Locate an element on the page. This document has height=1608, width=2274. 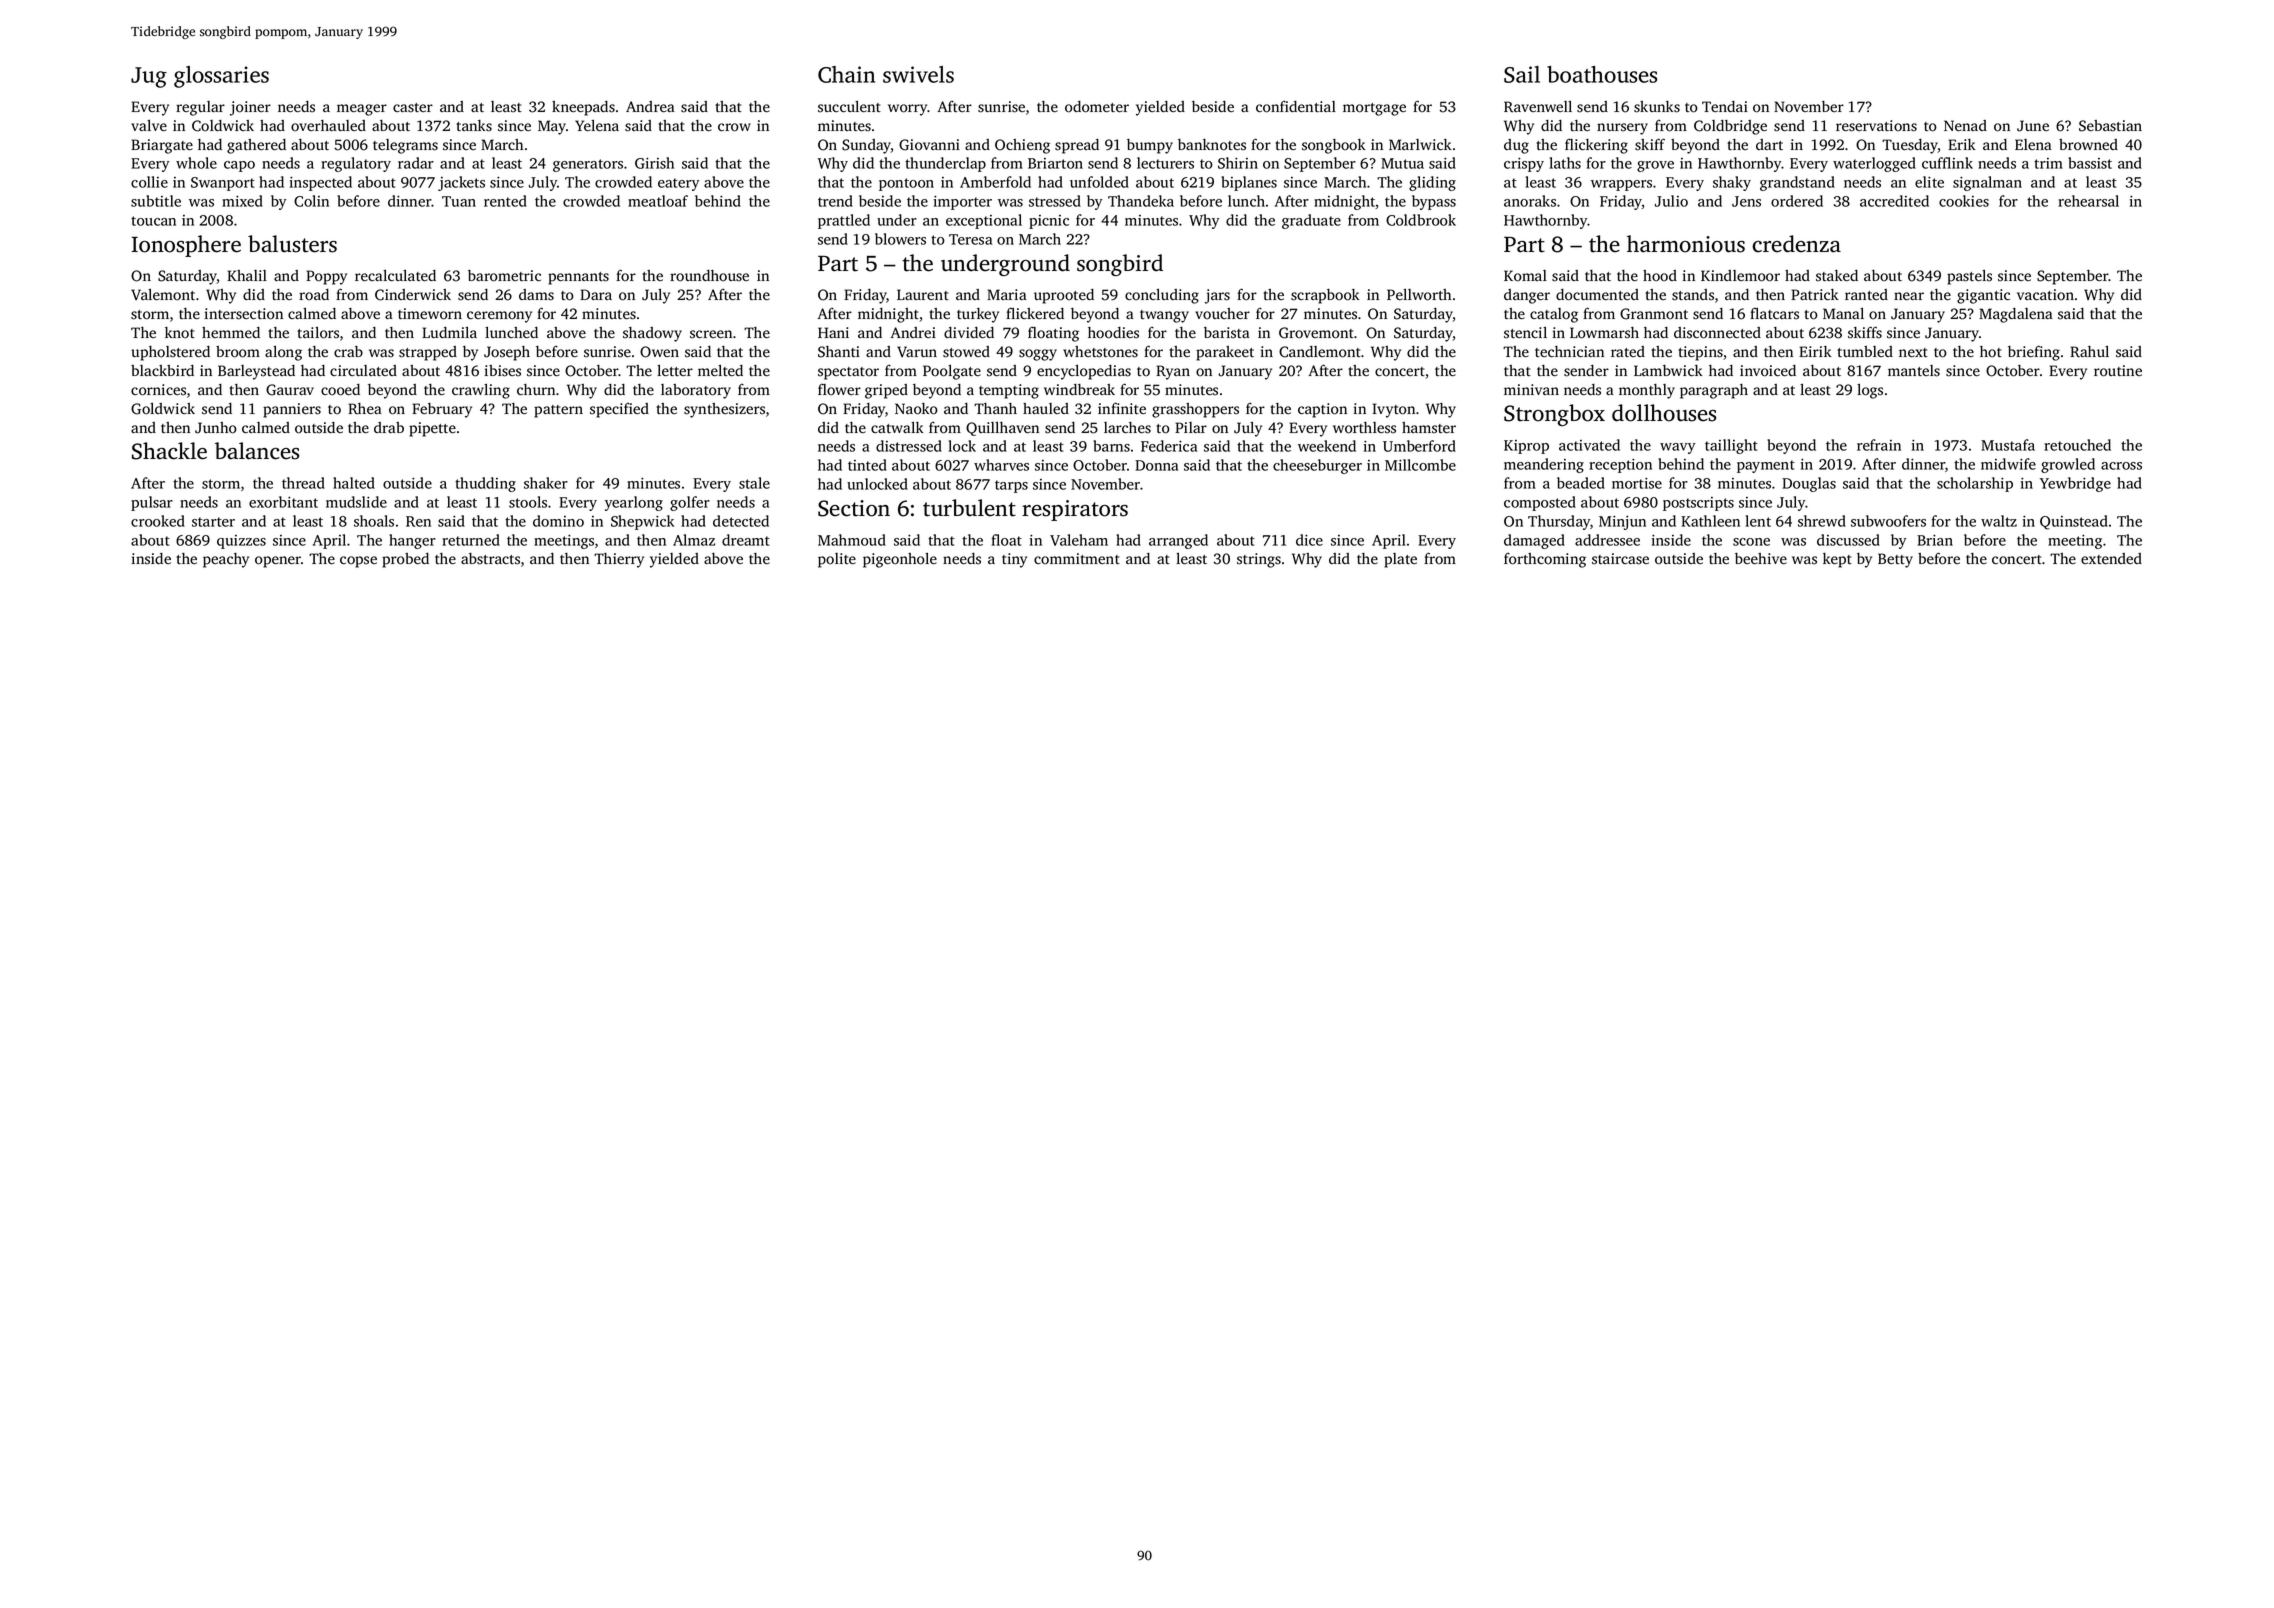
spectator is located at coordinates (848, 373).
